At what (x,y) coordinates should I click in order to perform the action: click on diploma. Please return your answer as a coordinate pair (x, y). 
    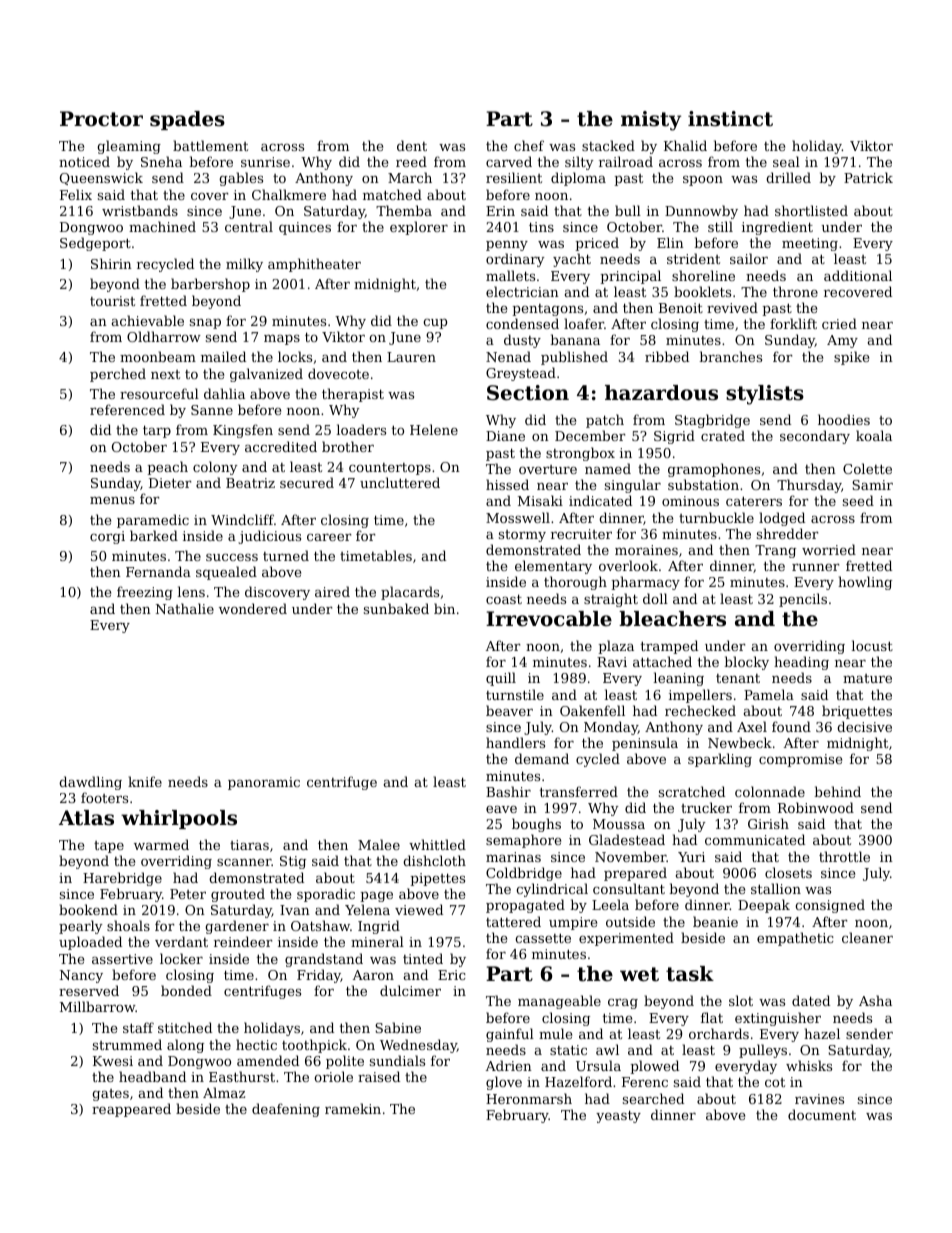
    Looking at the image, I should click on (578, 179).
